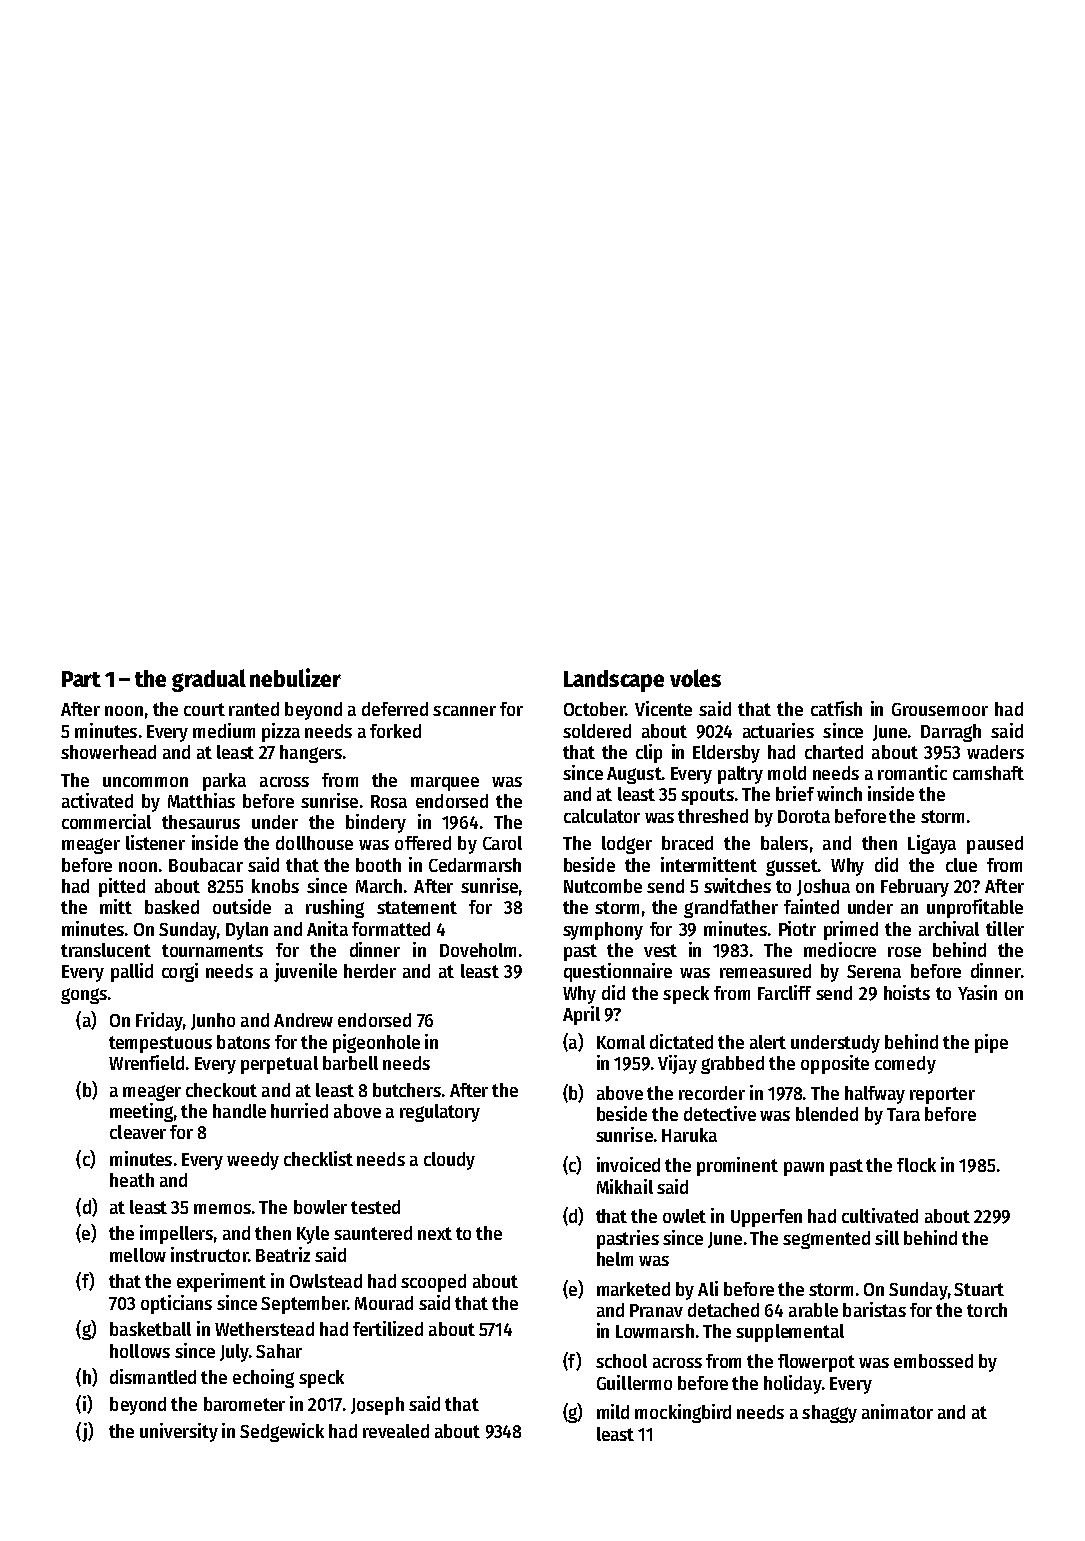  I want to click on winch, so click(839, 793).
